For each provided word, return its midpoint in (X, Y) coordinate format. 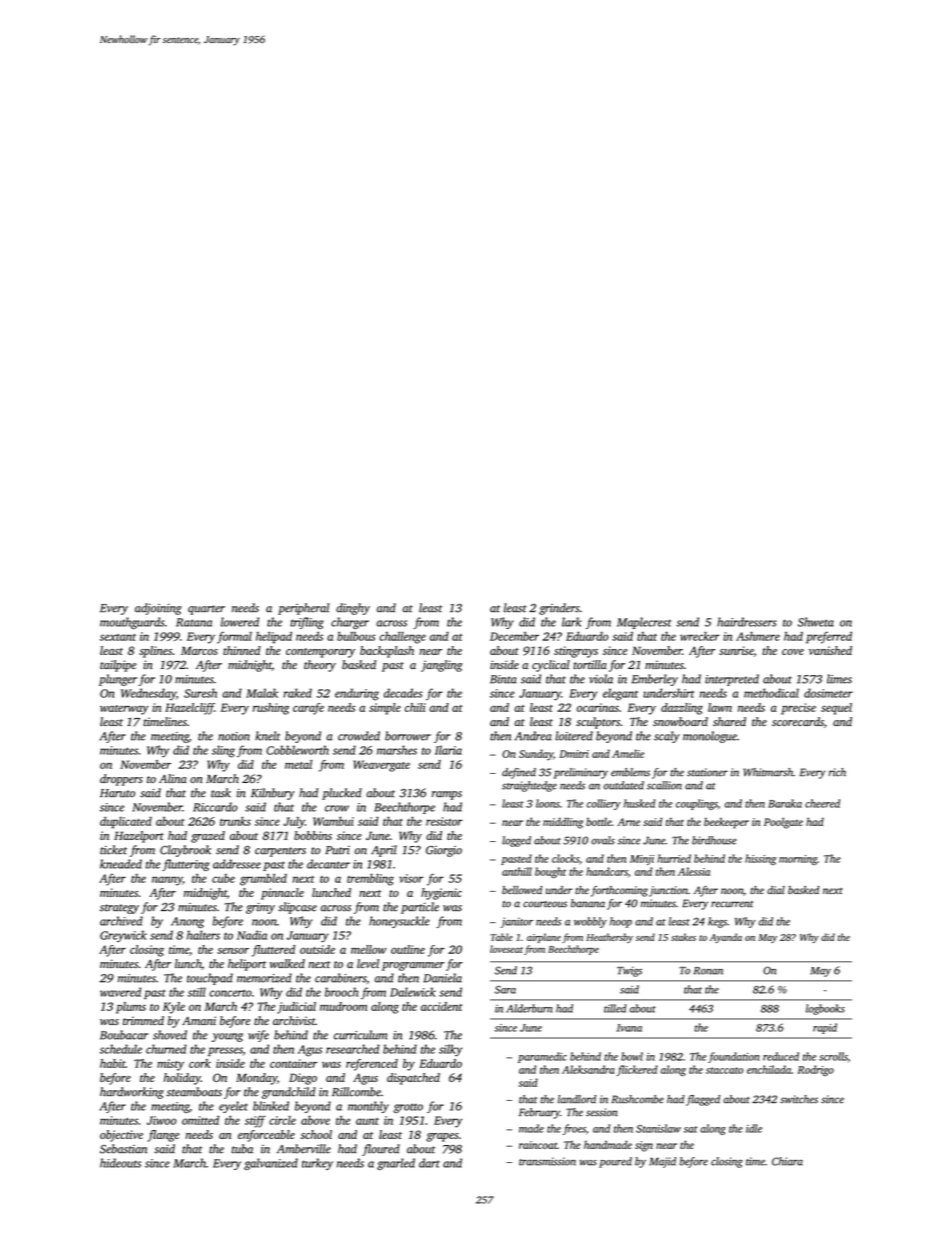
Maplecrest (644, 623)
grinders (559, 609)
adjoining (158, 609)
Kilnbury (273, 794)
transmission (547, 1161)
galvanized (271, 1164)
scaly (667, 737)
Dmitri (574, 754)
